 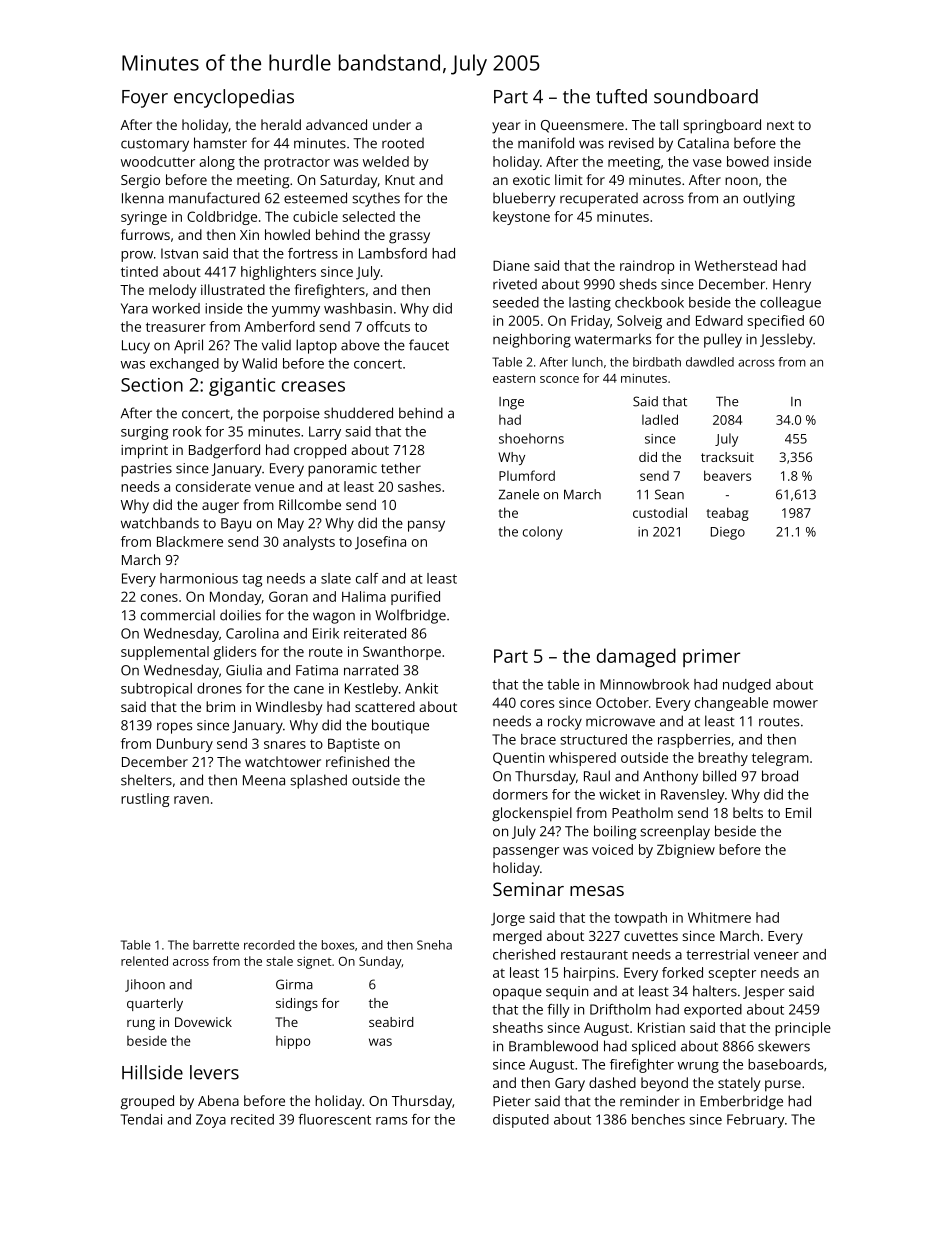 I want to click on valid, so click(x=276, y=345).
